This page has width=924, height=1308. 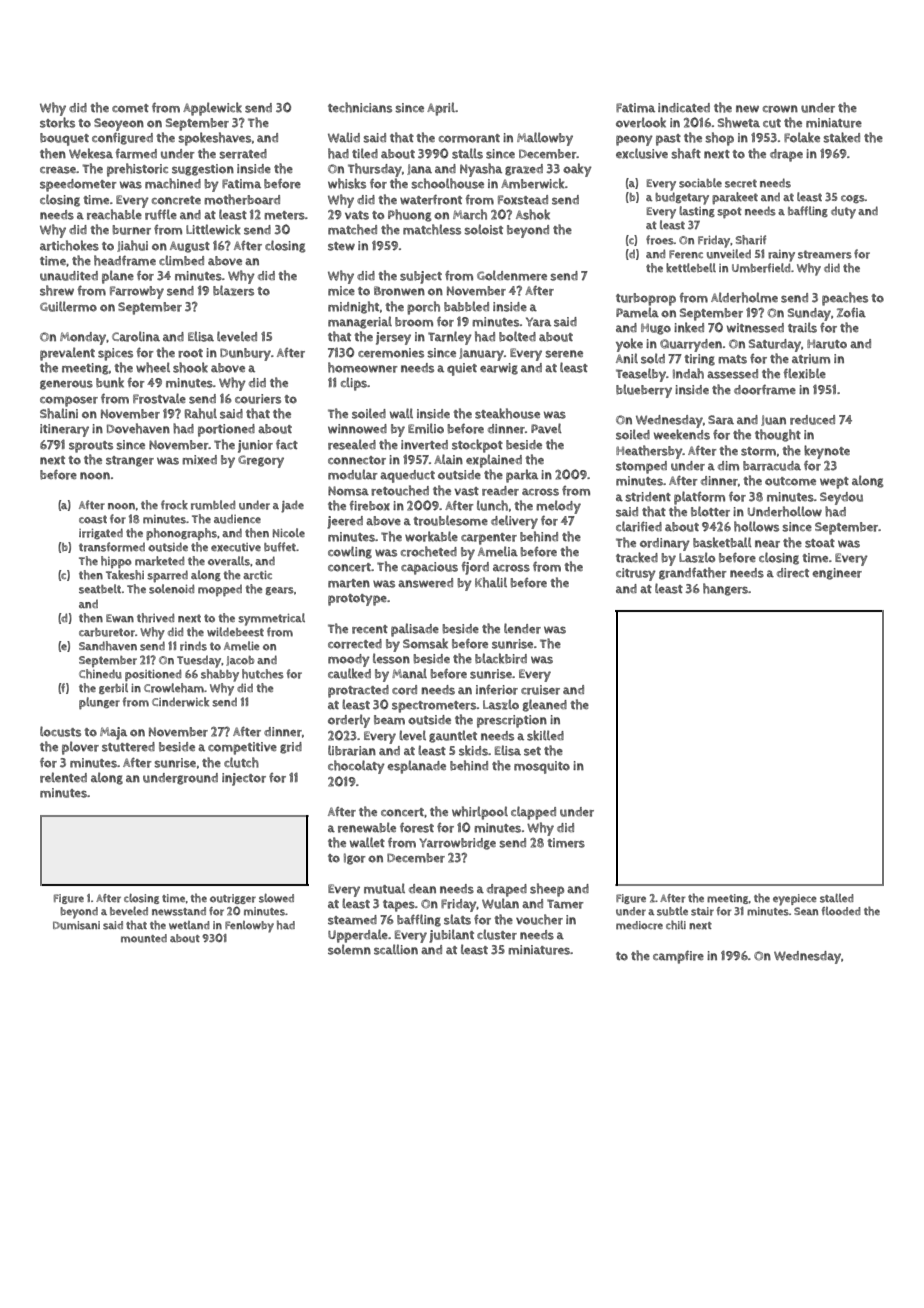 I want to click on Pavel, so click(x=546, y=428).
